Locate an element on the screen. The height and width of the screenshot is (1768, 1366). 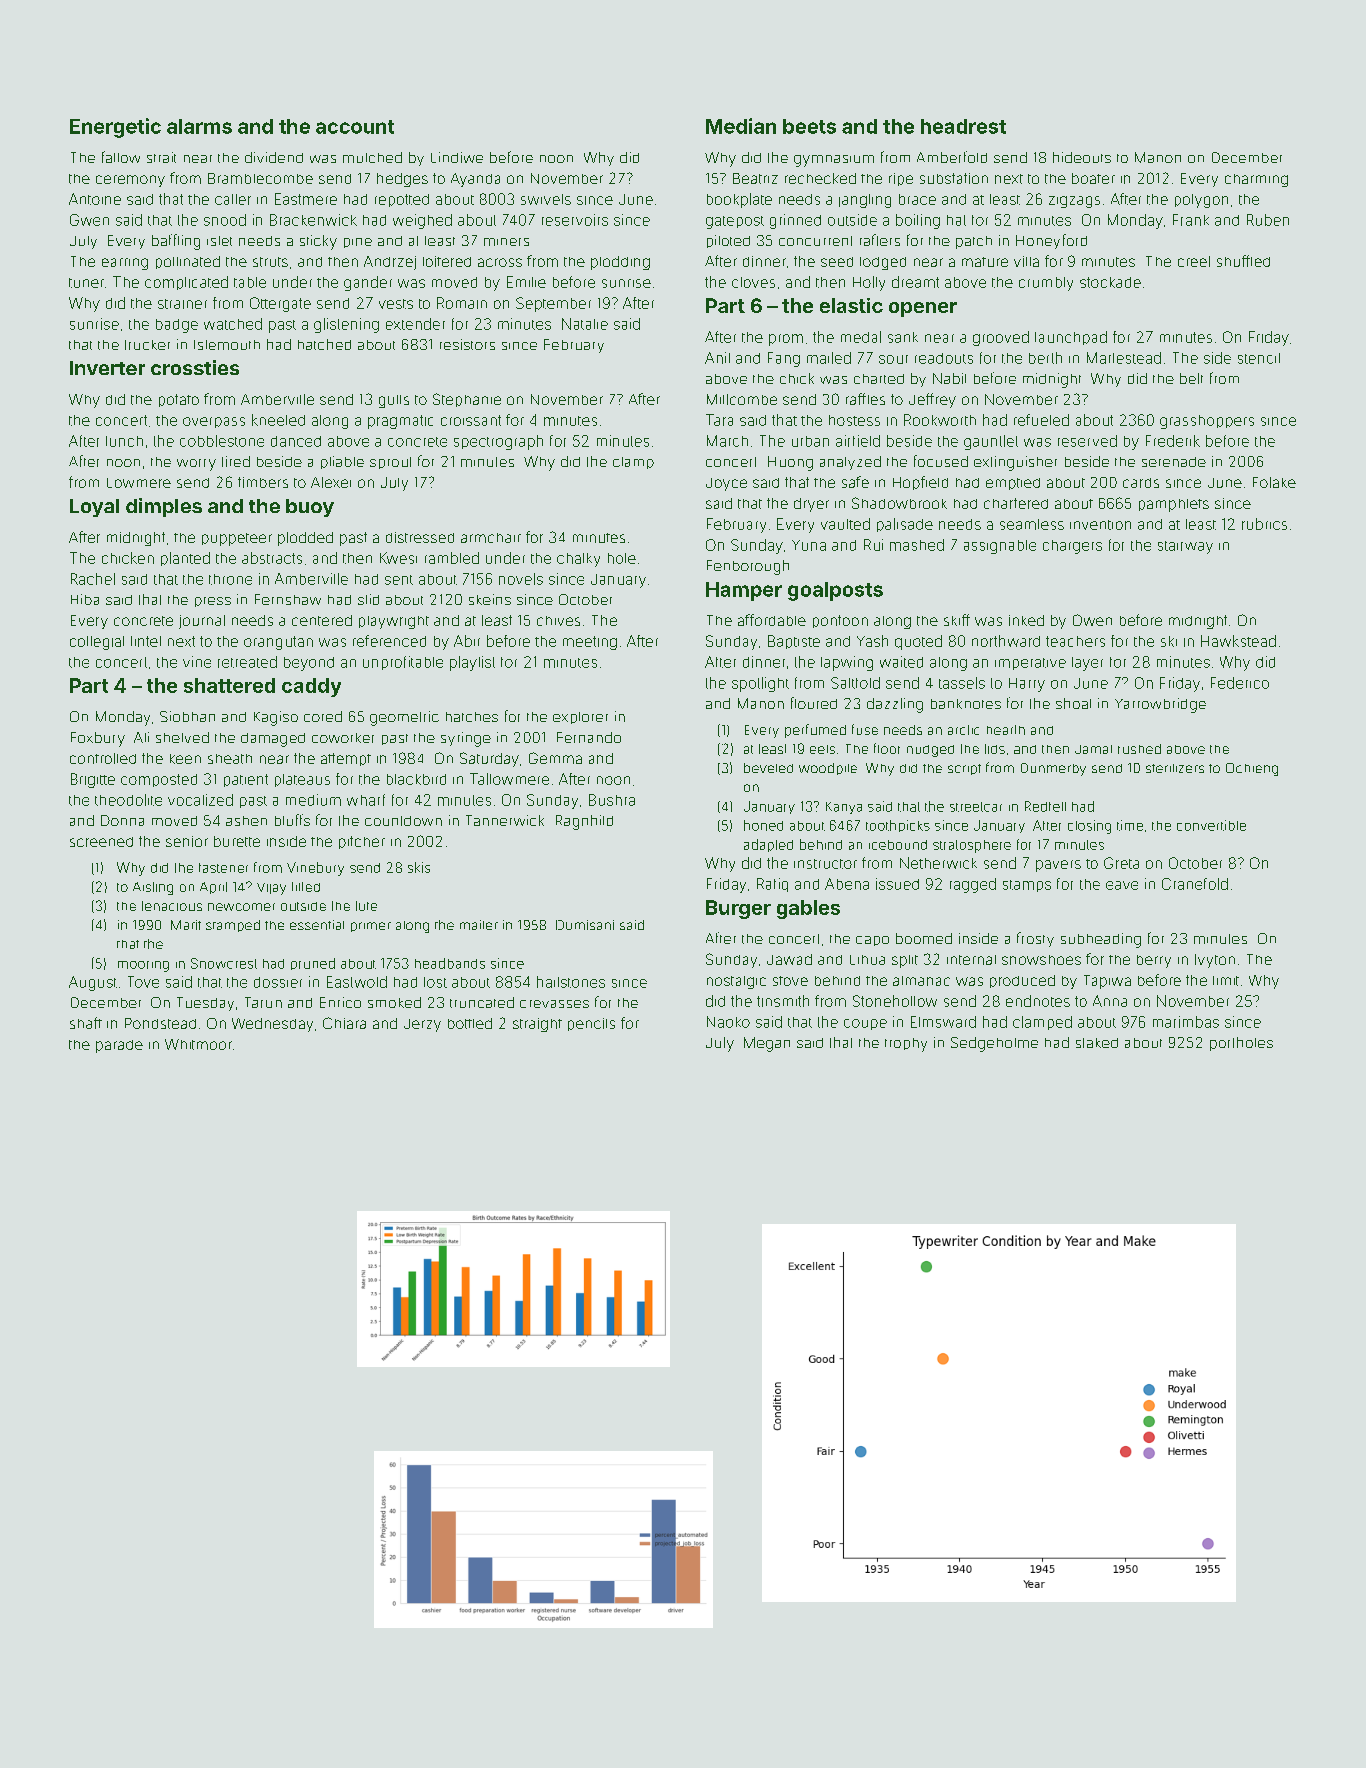
Whitmoor is located at coordinates (198, 1044).
